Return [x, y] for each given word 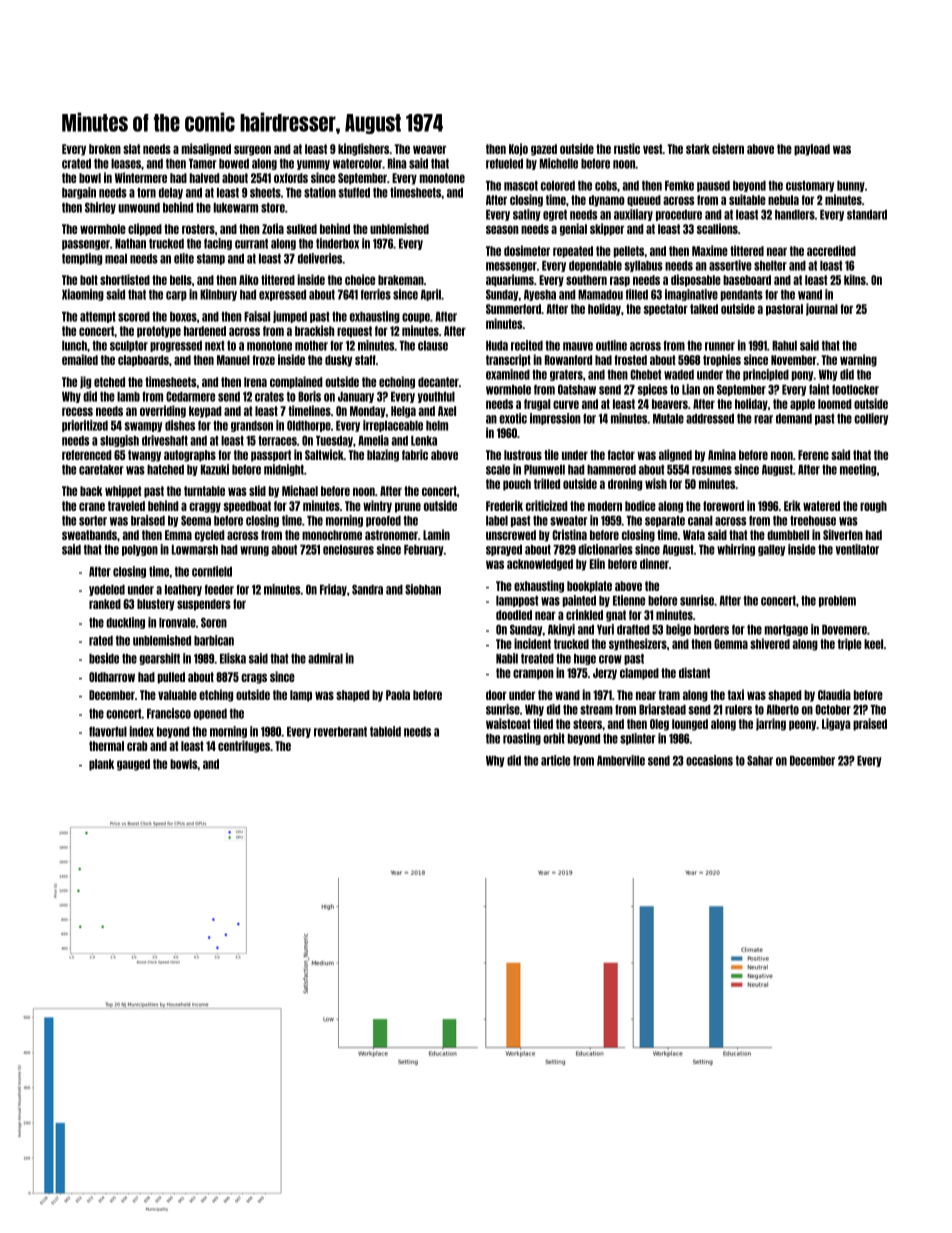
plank [101, 765]
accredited [831, 250]
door [496, 695]
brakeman [401, 280]
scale [498, 470]
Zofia [273, 228]
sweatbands [89, 535]
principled [766, 375]
